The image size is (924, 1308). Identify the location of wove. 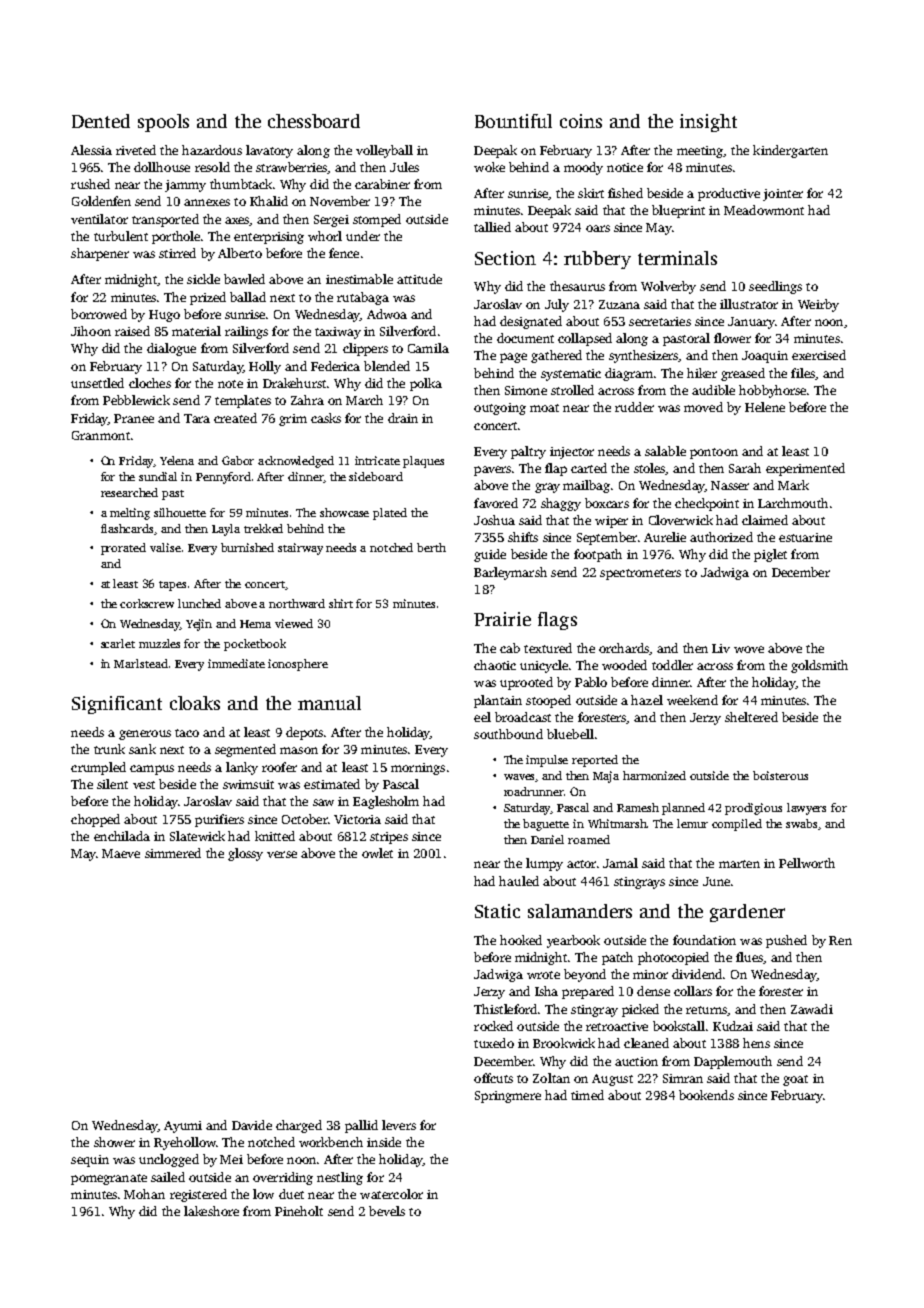
(749, 649).
